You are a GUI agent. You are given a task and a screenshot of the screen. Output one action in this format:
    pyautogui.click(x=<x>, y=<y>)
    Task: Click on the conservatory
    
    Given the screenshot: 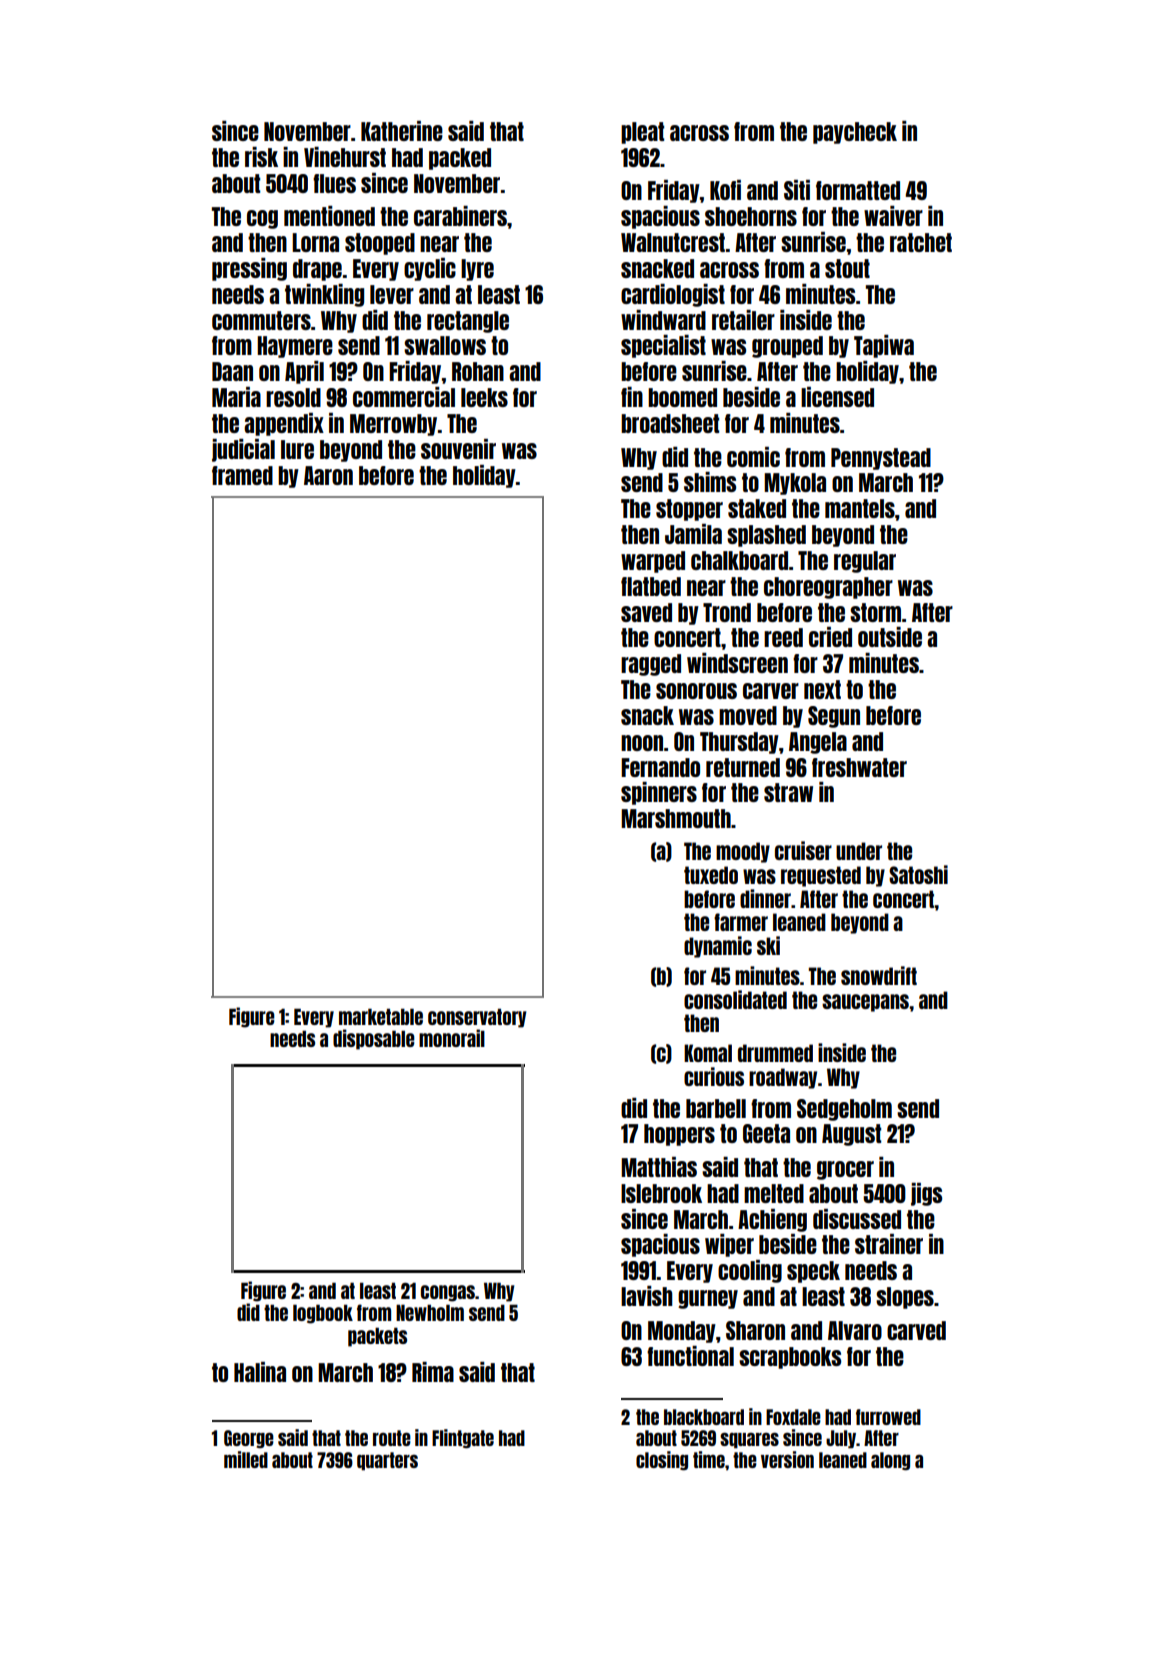 What is the action you would take?
    pyautogui.click(x=477, y=1018)
